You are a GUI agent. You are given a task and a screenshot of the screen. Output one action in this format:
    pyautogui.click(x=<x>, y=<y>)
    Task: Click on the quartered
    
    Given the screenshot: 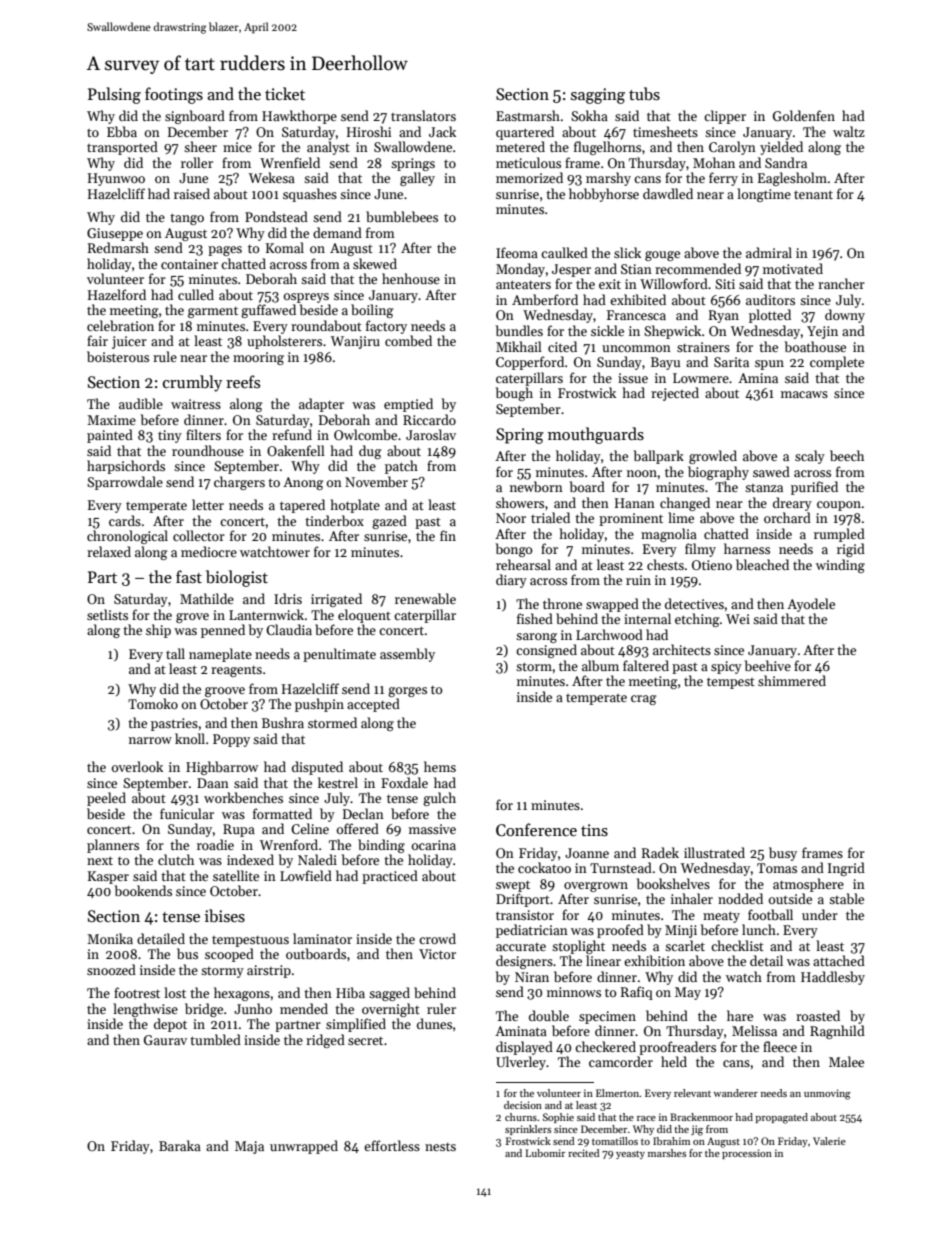 What is the action you would take?
    pyautogui.click(x=525, y=133)
